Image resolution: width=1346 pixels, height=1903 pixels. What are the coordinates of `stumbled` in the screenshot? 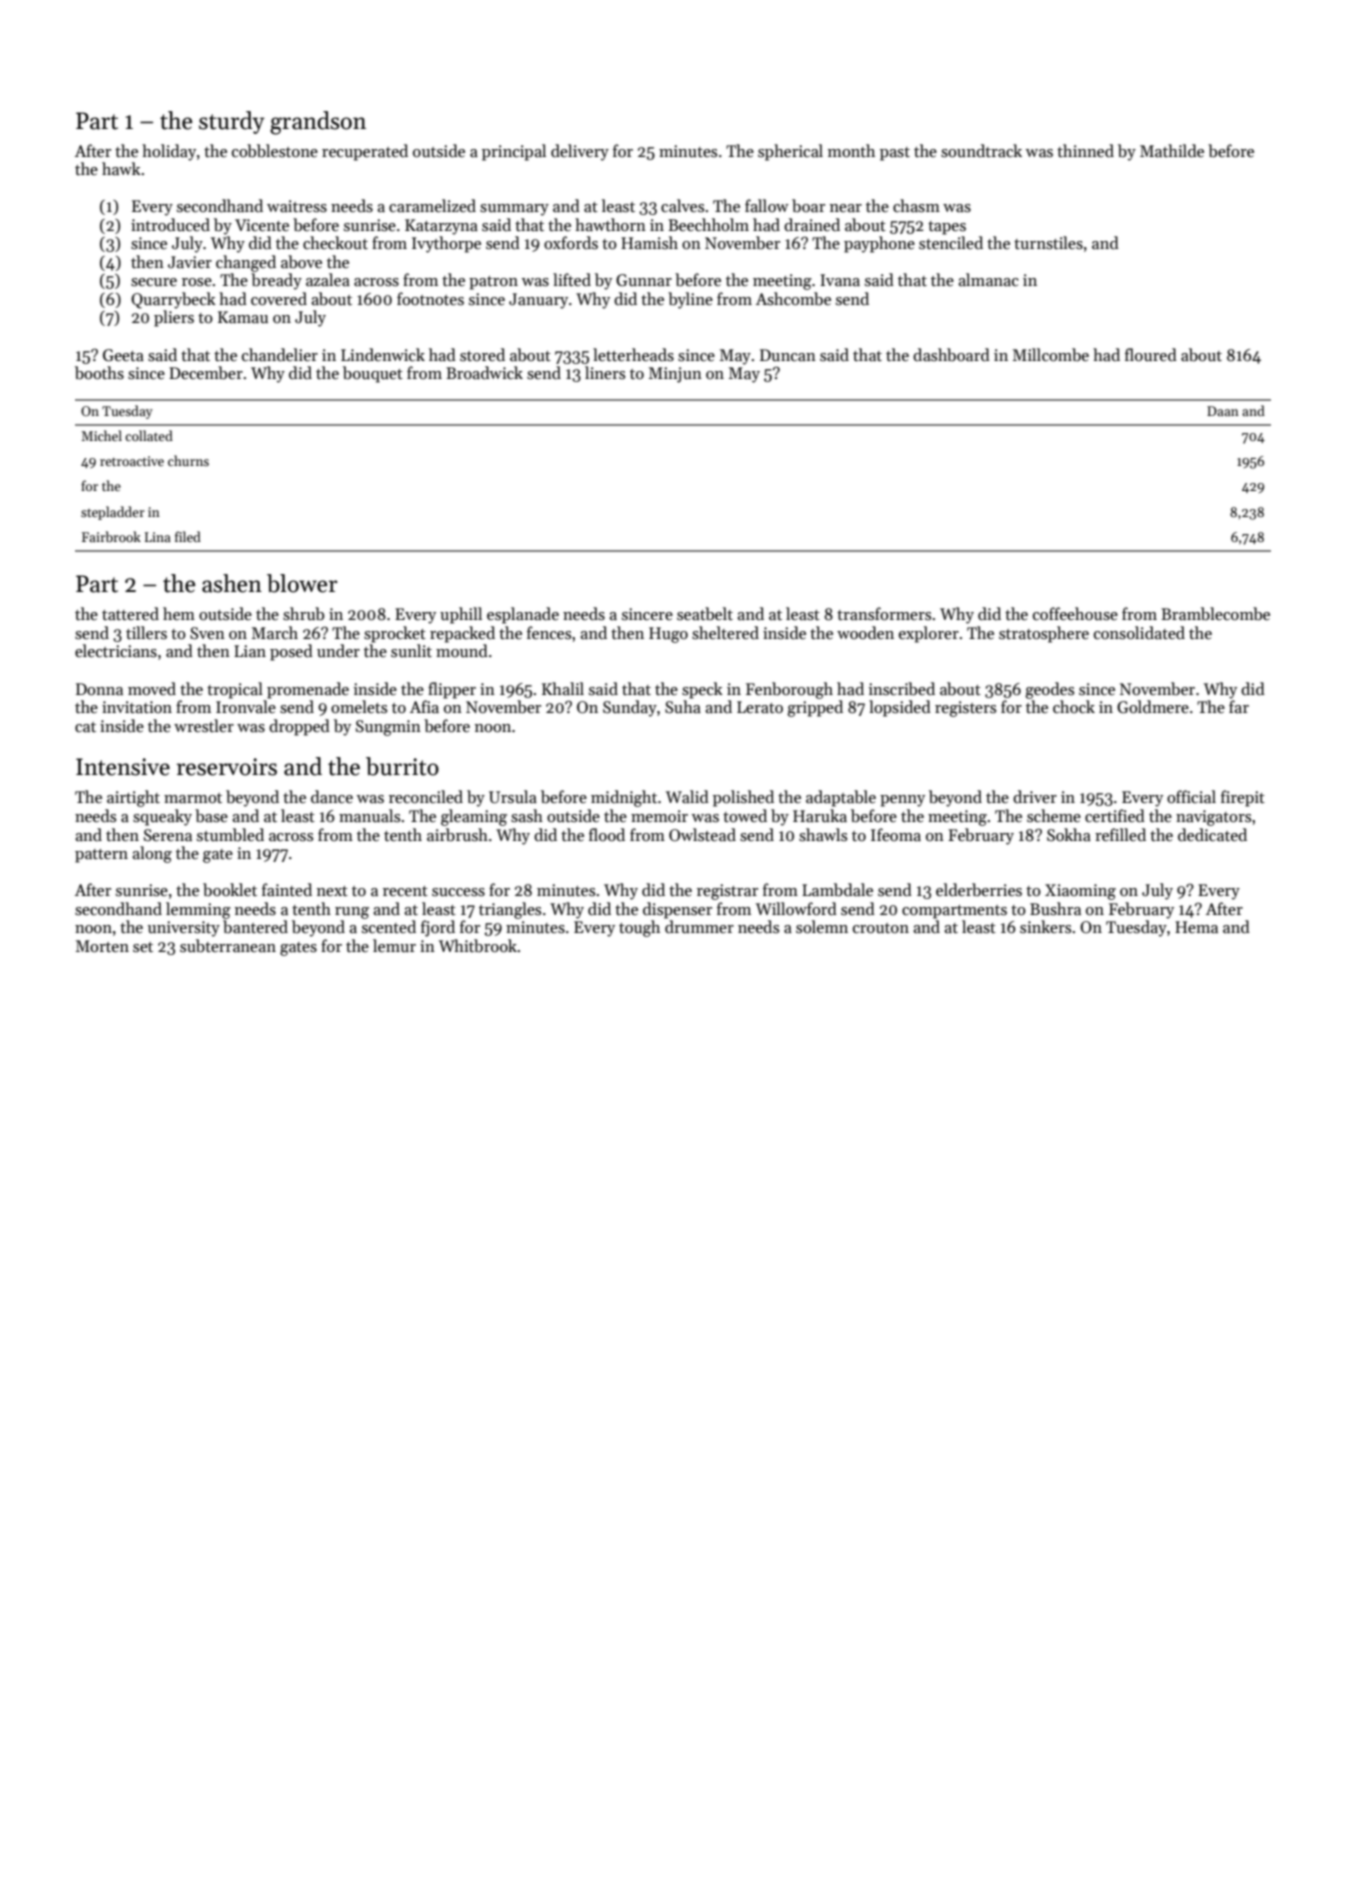 It's located at (230, 834).
